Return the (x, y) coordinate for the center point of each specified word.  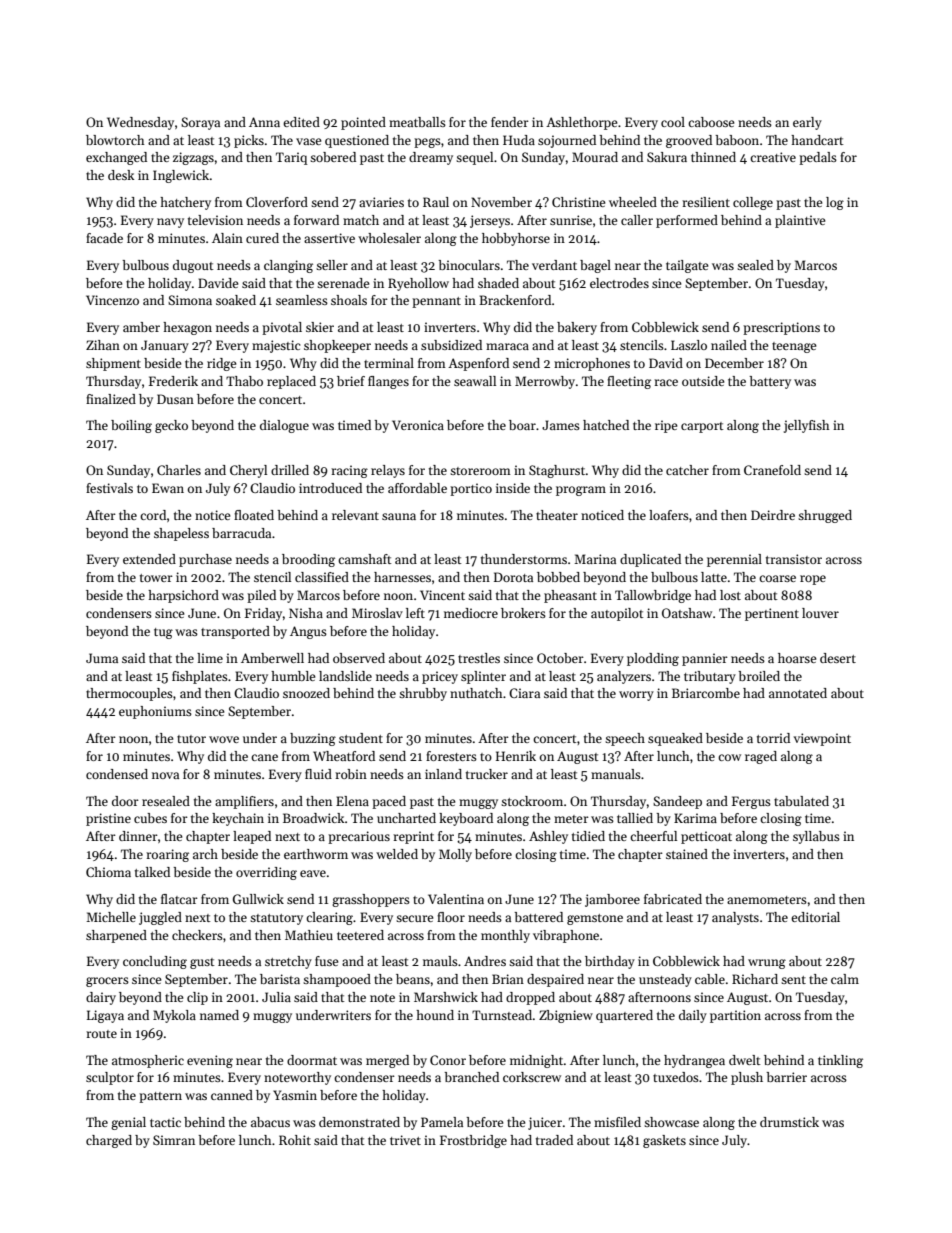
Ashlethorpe (582, 123)
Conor (448, 1060)
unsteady (665, 980)
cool (673, 122)
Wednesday (140, 123)
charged (109, 1141)
